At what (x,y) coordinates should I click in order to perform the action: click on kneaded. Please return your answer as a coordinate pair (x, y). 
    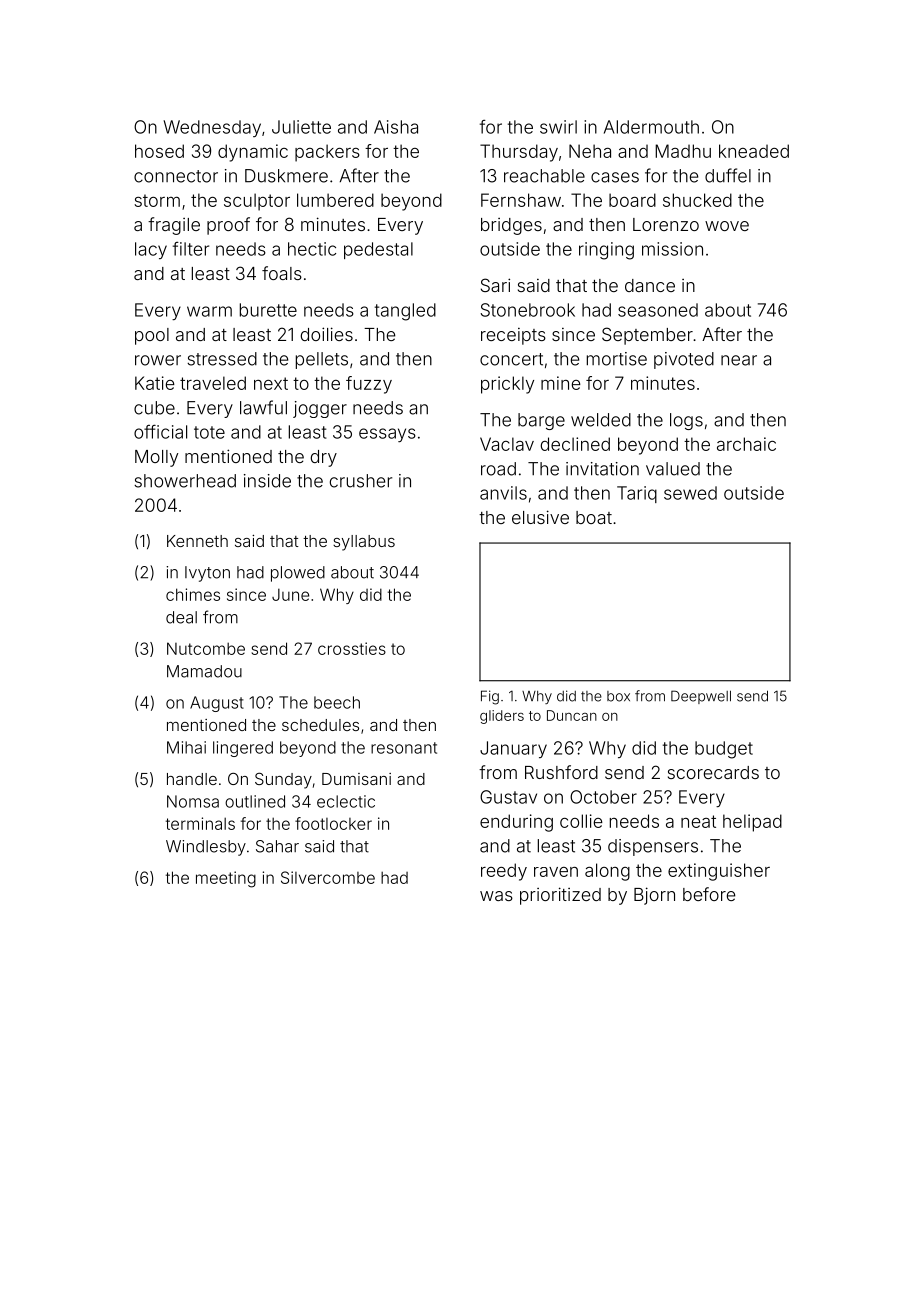
    Looking at the image, I should click on (754, 151).
